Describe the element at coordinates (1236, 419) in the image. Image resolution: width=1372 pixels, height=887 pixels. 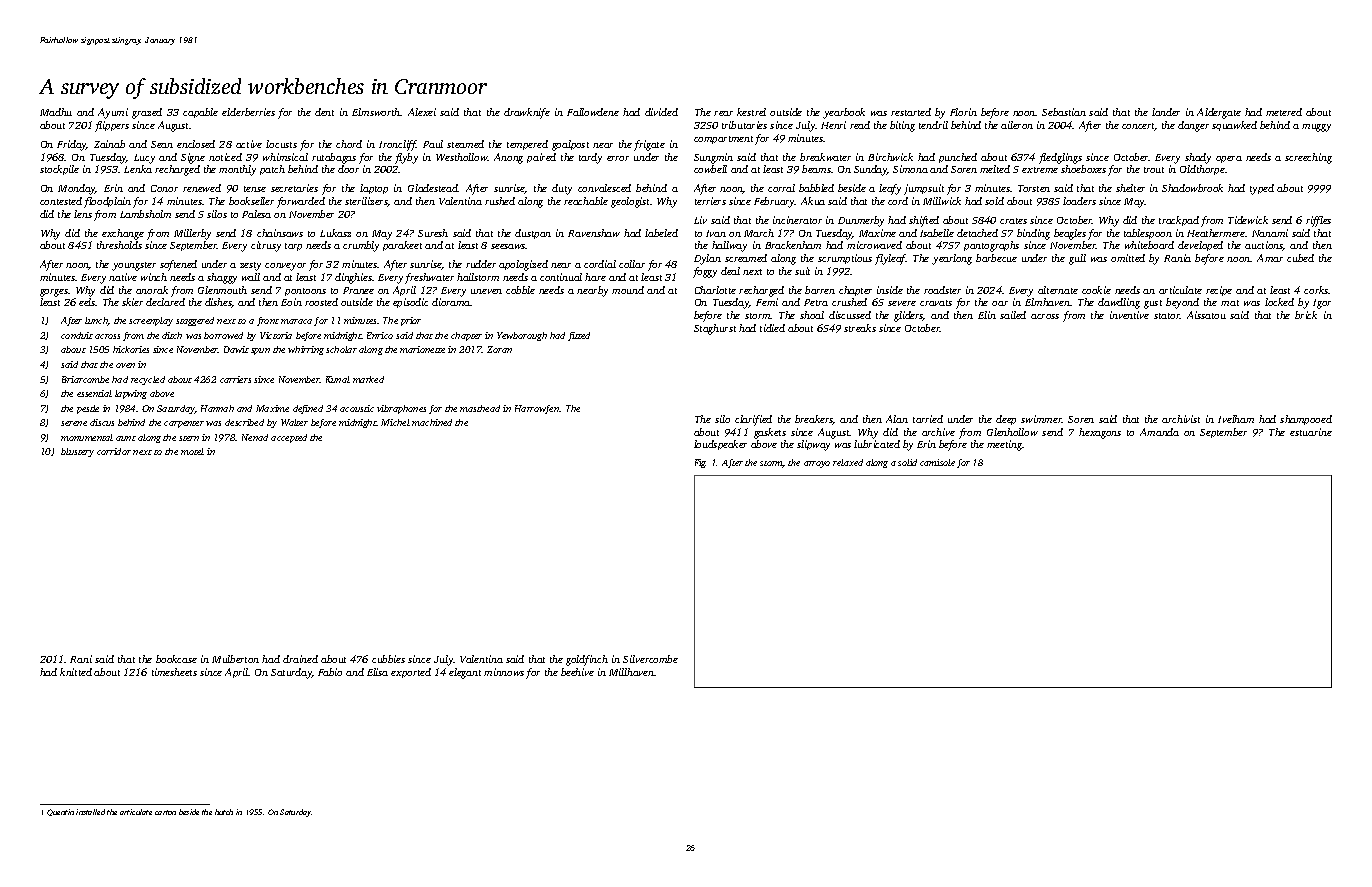
I see `Ivelham` at that location.
